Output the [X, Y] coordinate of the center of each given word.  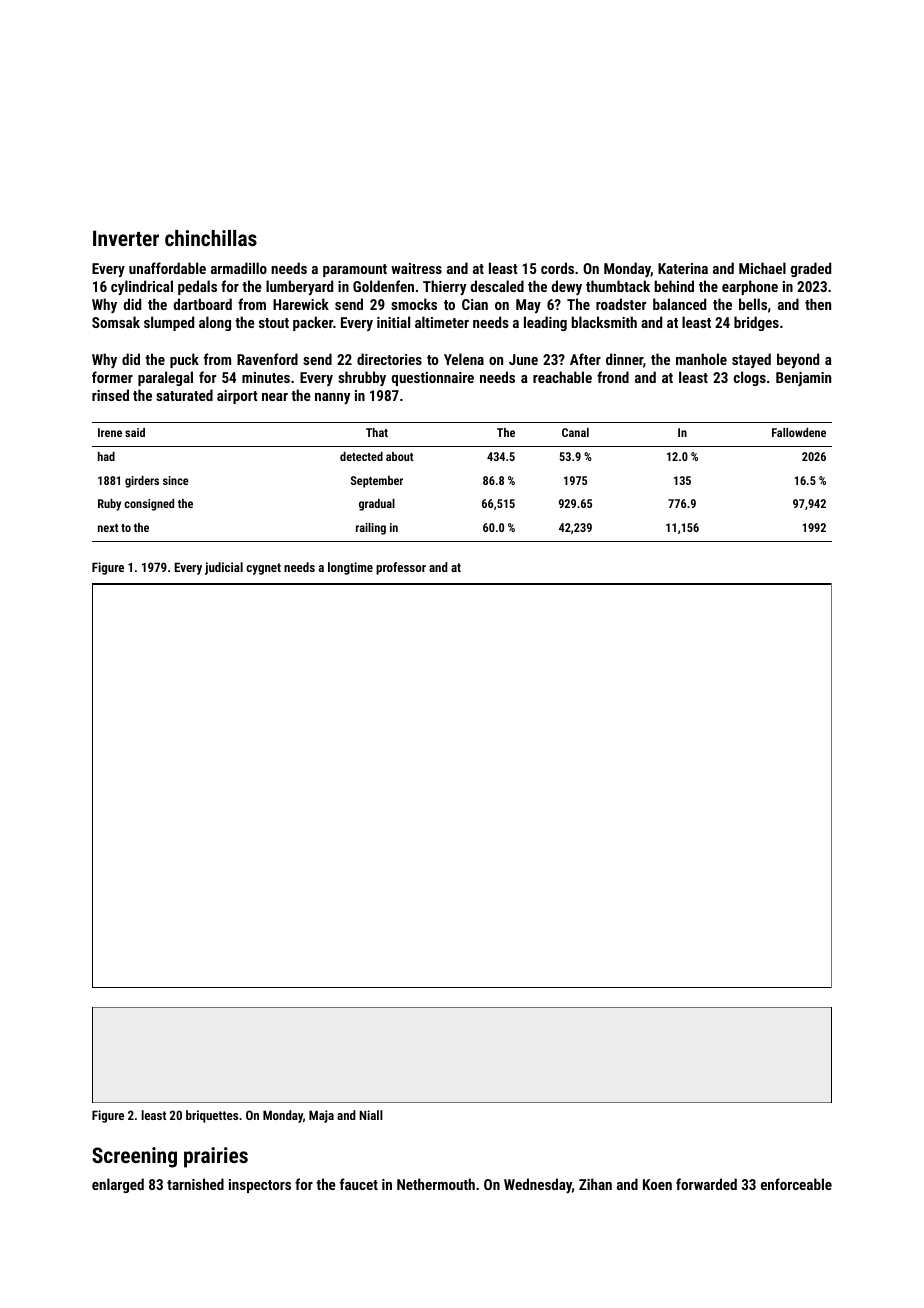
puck [184, 360]
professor [401, 568]
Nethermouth [436, 1184]
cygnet [263, 569]
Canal [575, 432]
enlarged [118, 1185]
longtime [350, 568]
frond [613, 377]
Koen [657, 1184]
